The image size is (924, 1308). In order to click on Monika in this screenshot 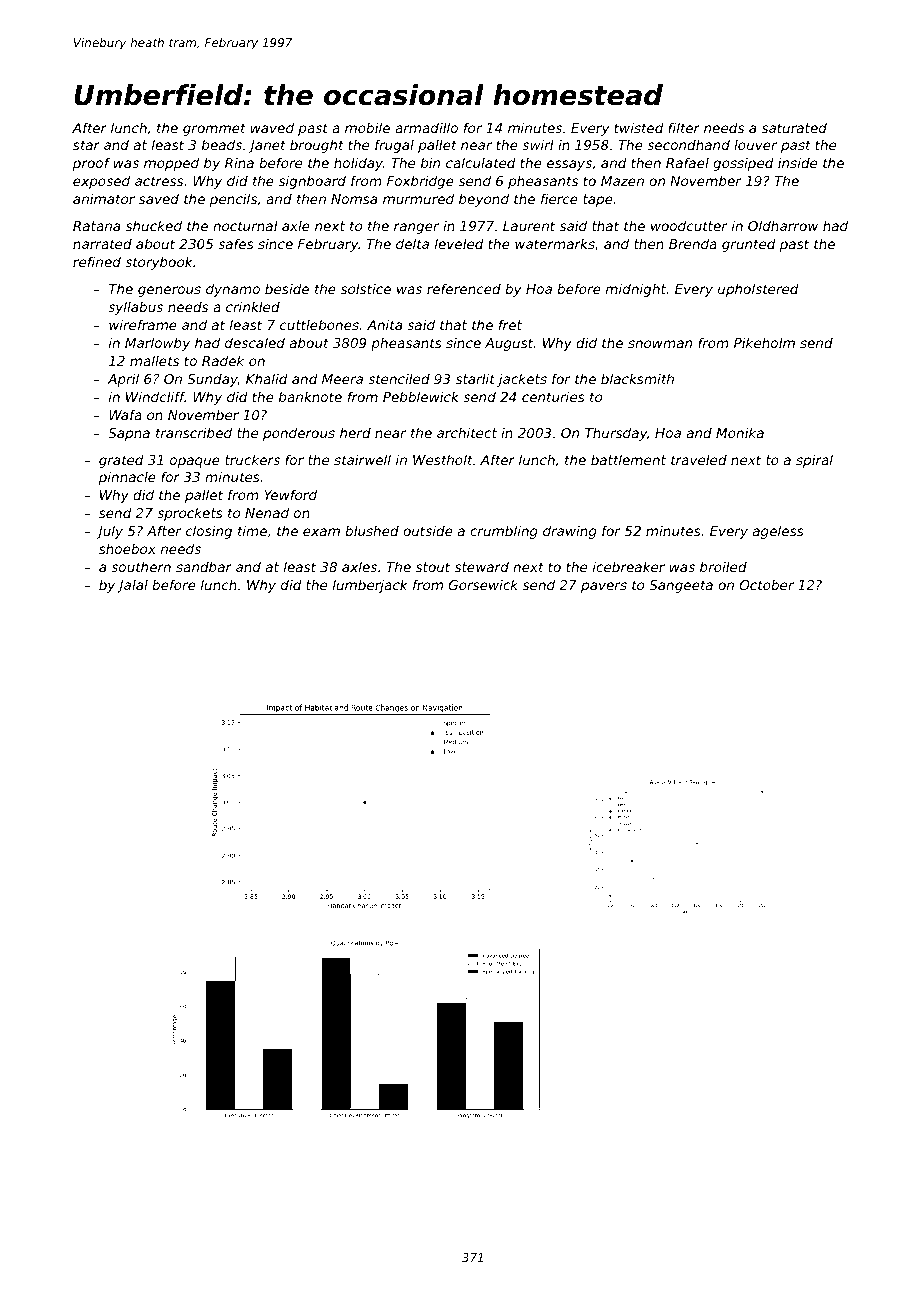, I will do `click(740, 432)`.
